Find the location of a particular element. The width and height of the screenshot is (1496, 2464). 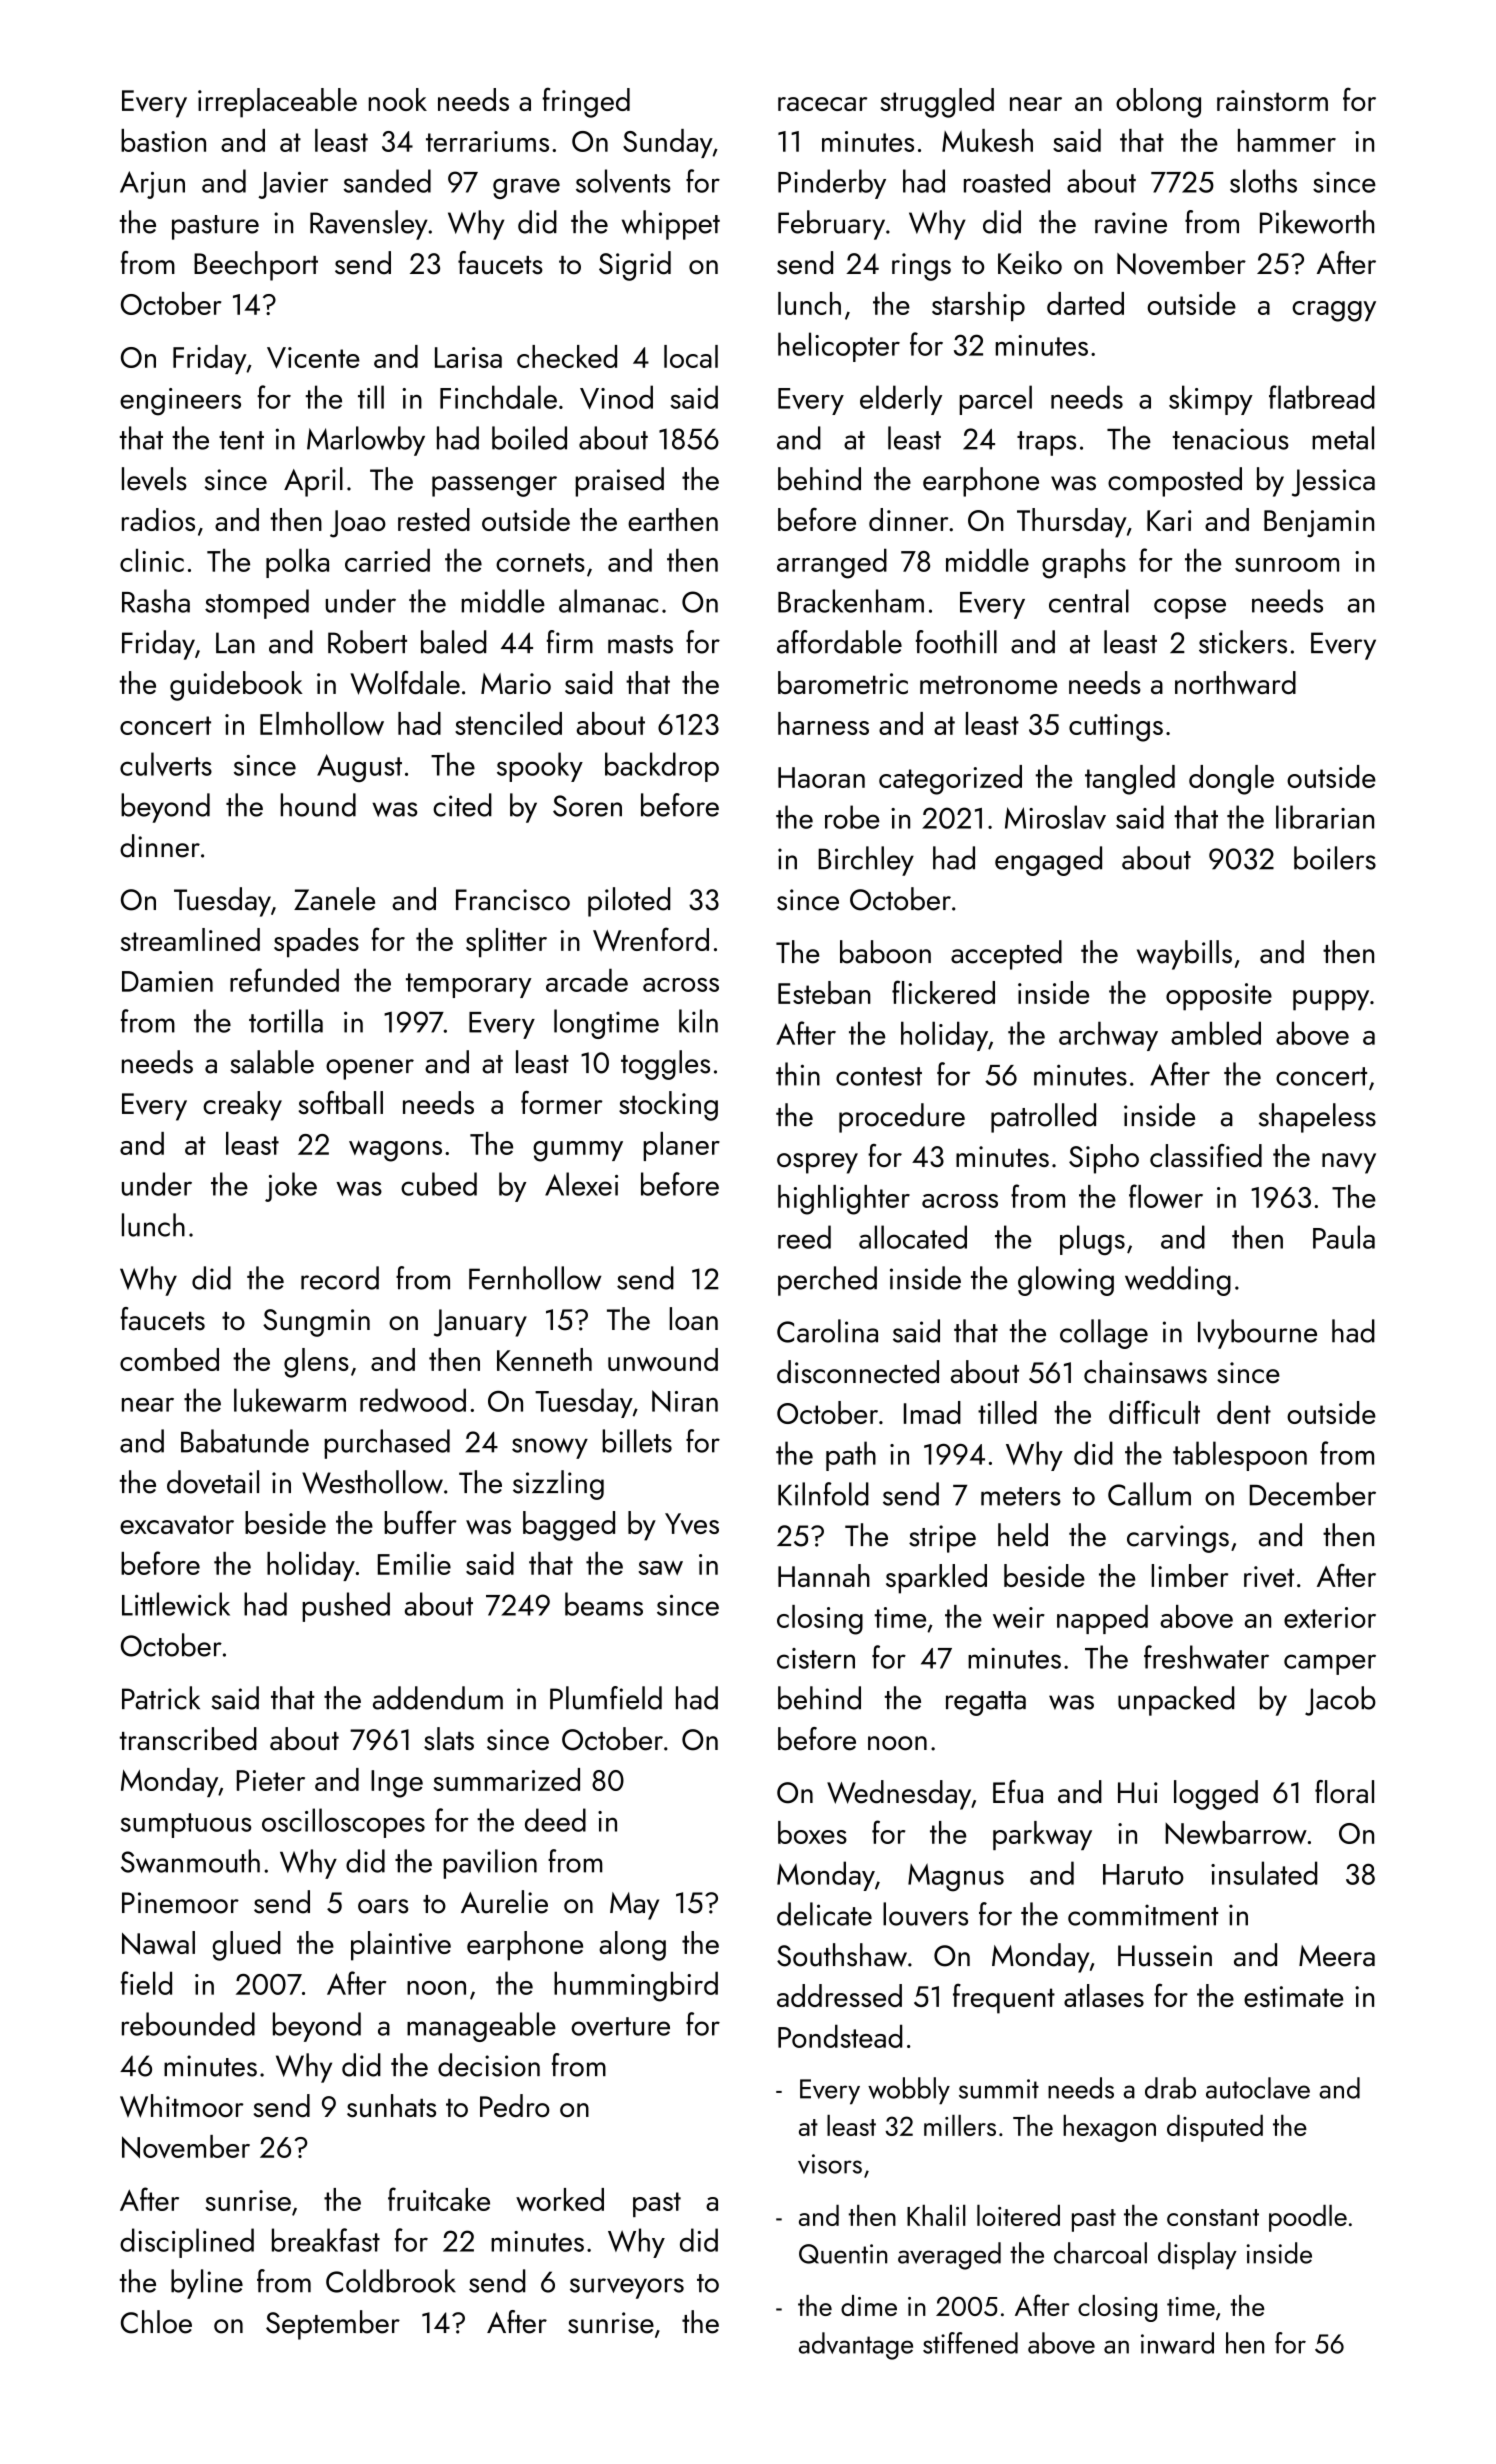

chainsaws is located at coordinates (1145, 1372).
